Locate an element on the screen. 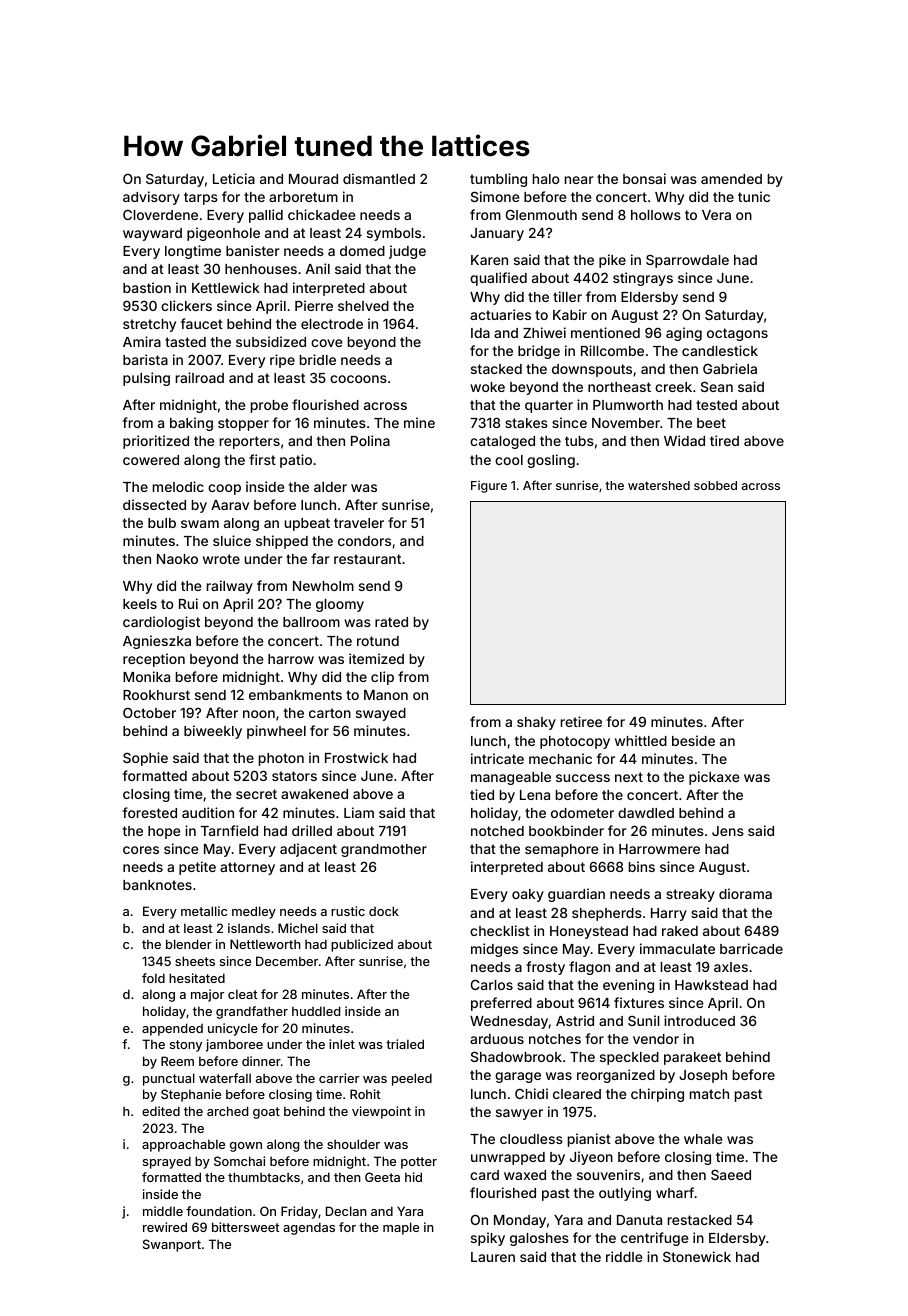 Image resolution: width=908 pixels, height=1316 pixels. shipped is located at coordinates (282, 542).
